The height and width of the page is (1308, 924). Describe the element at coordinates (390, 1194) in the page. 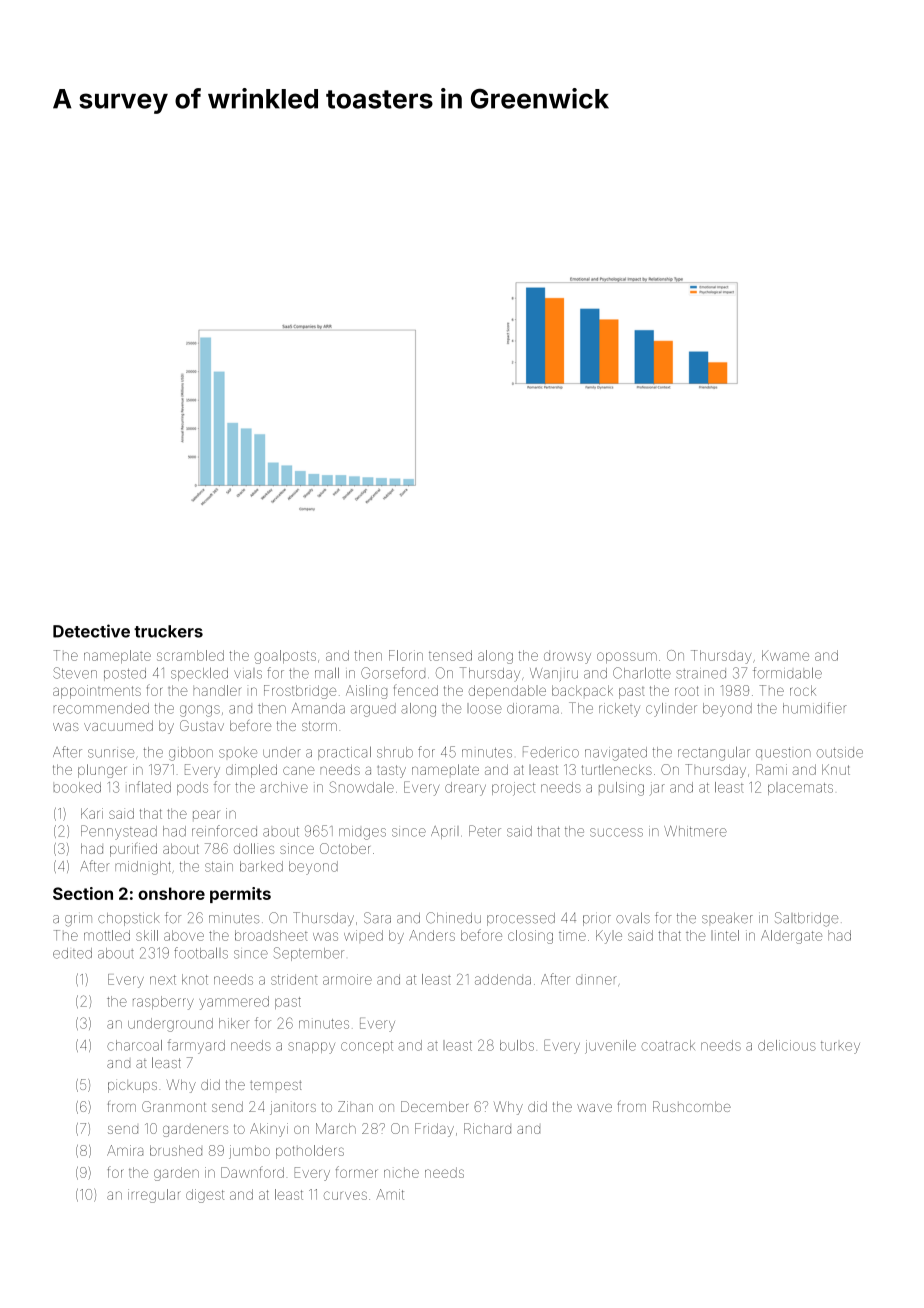

I see `Amit` at that location.
